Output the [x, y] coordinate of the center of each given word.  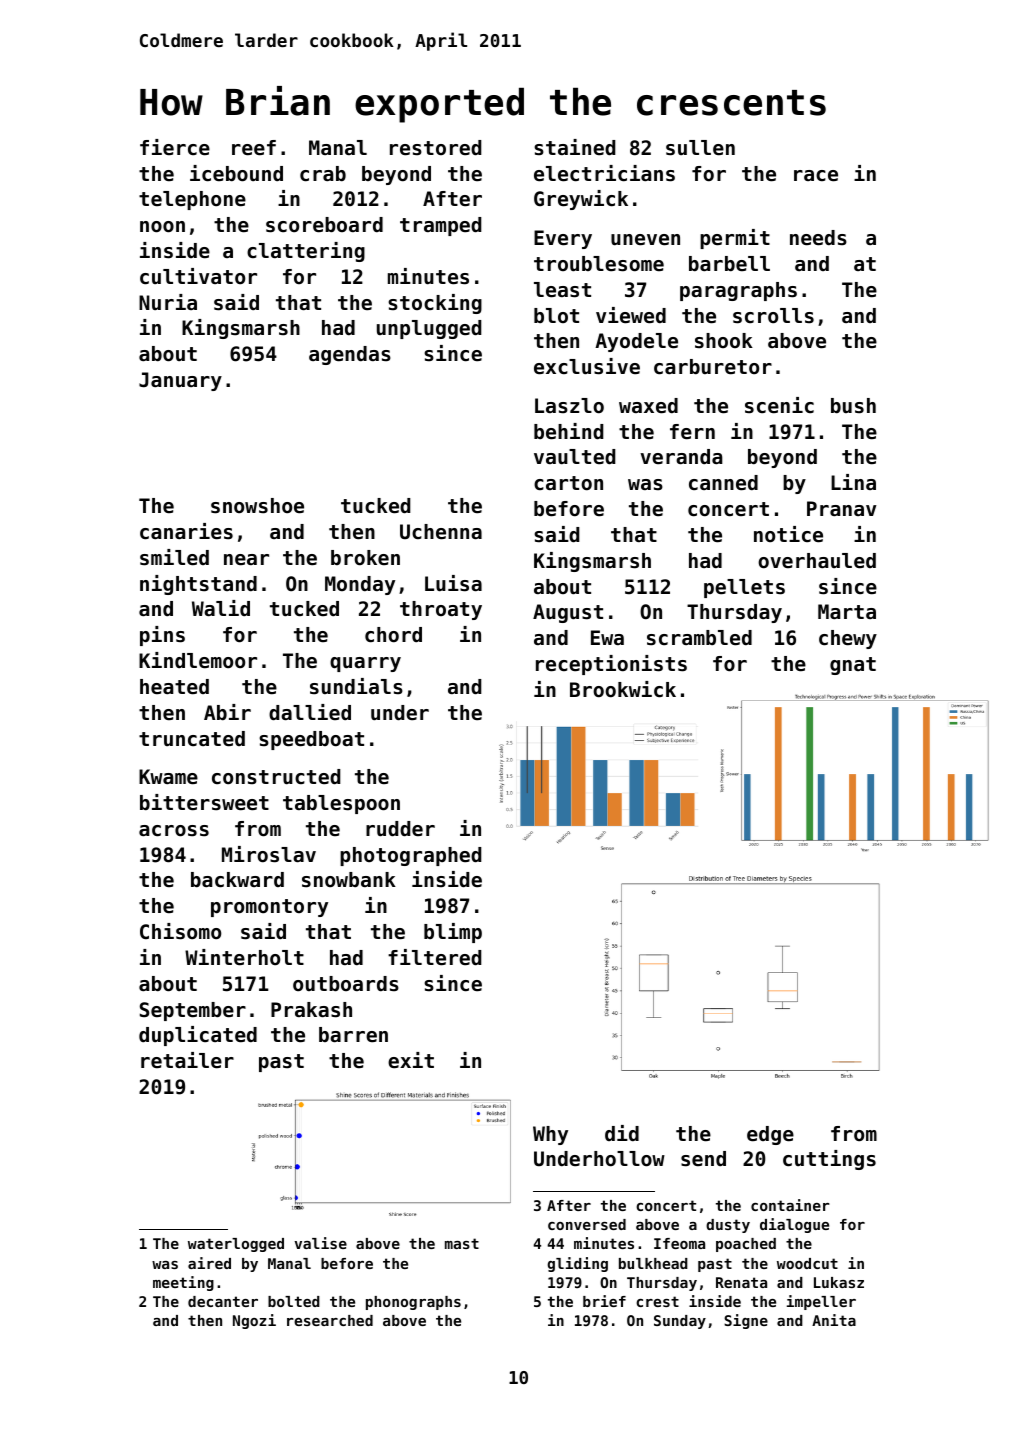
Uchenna [441, 532]
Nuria [168, 302]
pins [162, 636]
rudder [400, 829]
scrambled [699, 638]
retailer [187, 1060]
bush [853, 406]
